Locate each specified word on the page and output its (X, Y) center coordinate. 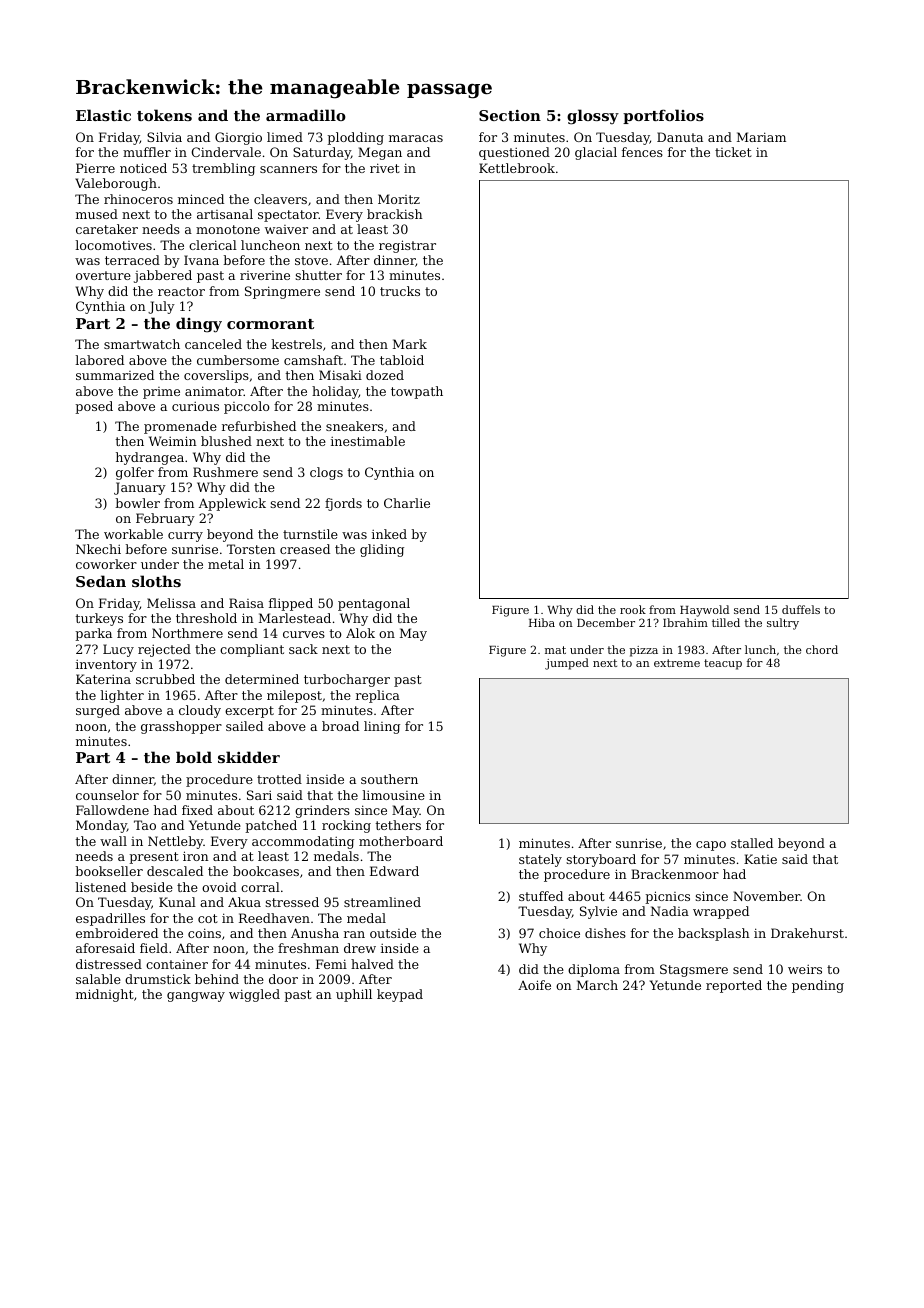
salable (98, 979)
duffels (801, 609)
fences (642, 152)
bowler (138, 503)
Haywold (704, 611)
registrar (407, 246)
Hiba (542, 622)
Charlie (407, 503)
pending (818, 986)
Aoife (534, 985)
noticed (143, 168)
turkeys (99, 619)
